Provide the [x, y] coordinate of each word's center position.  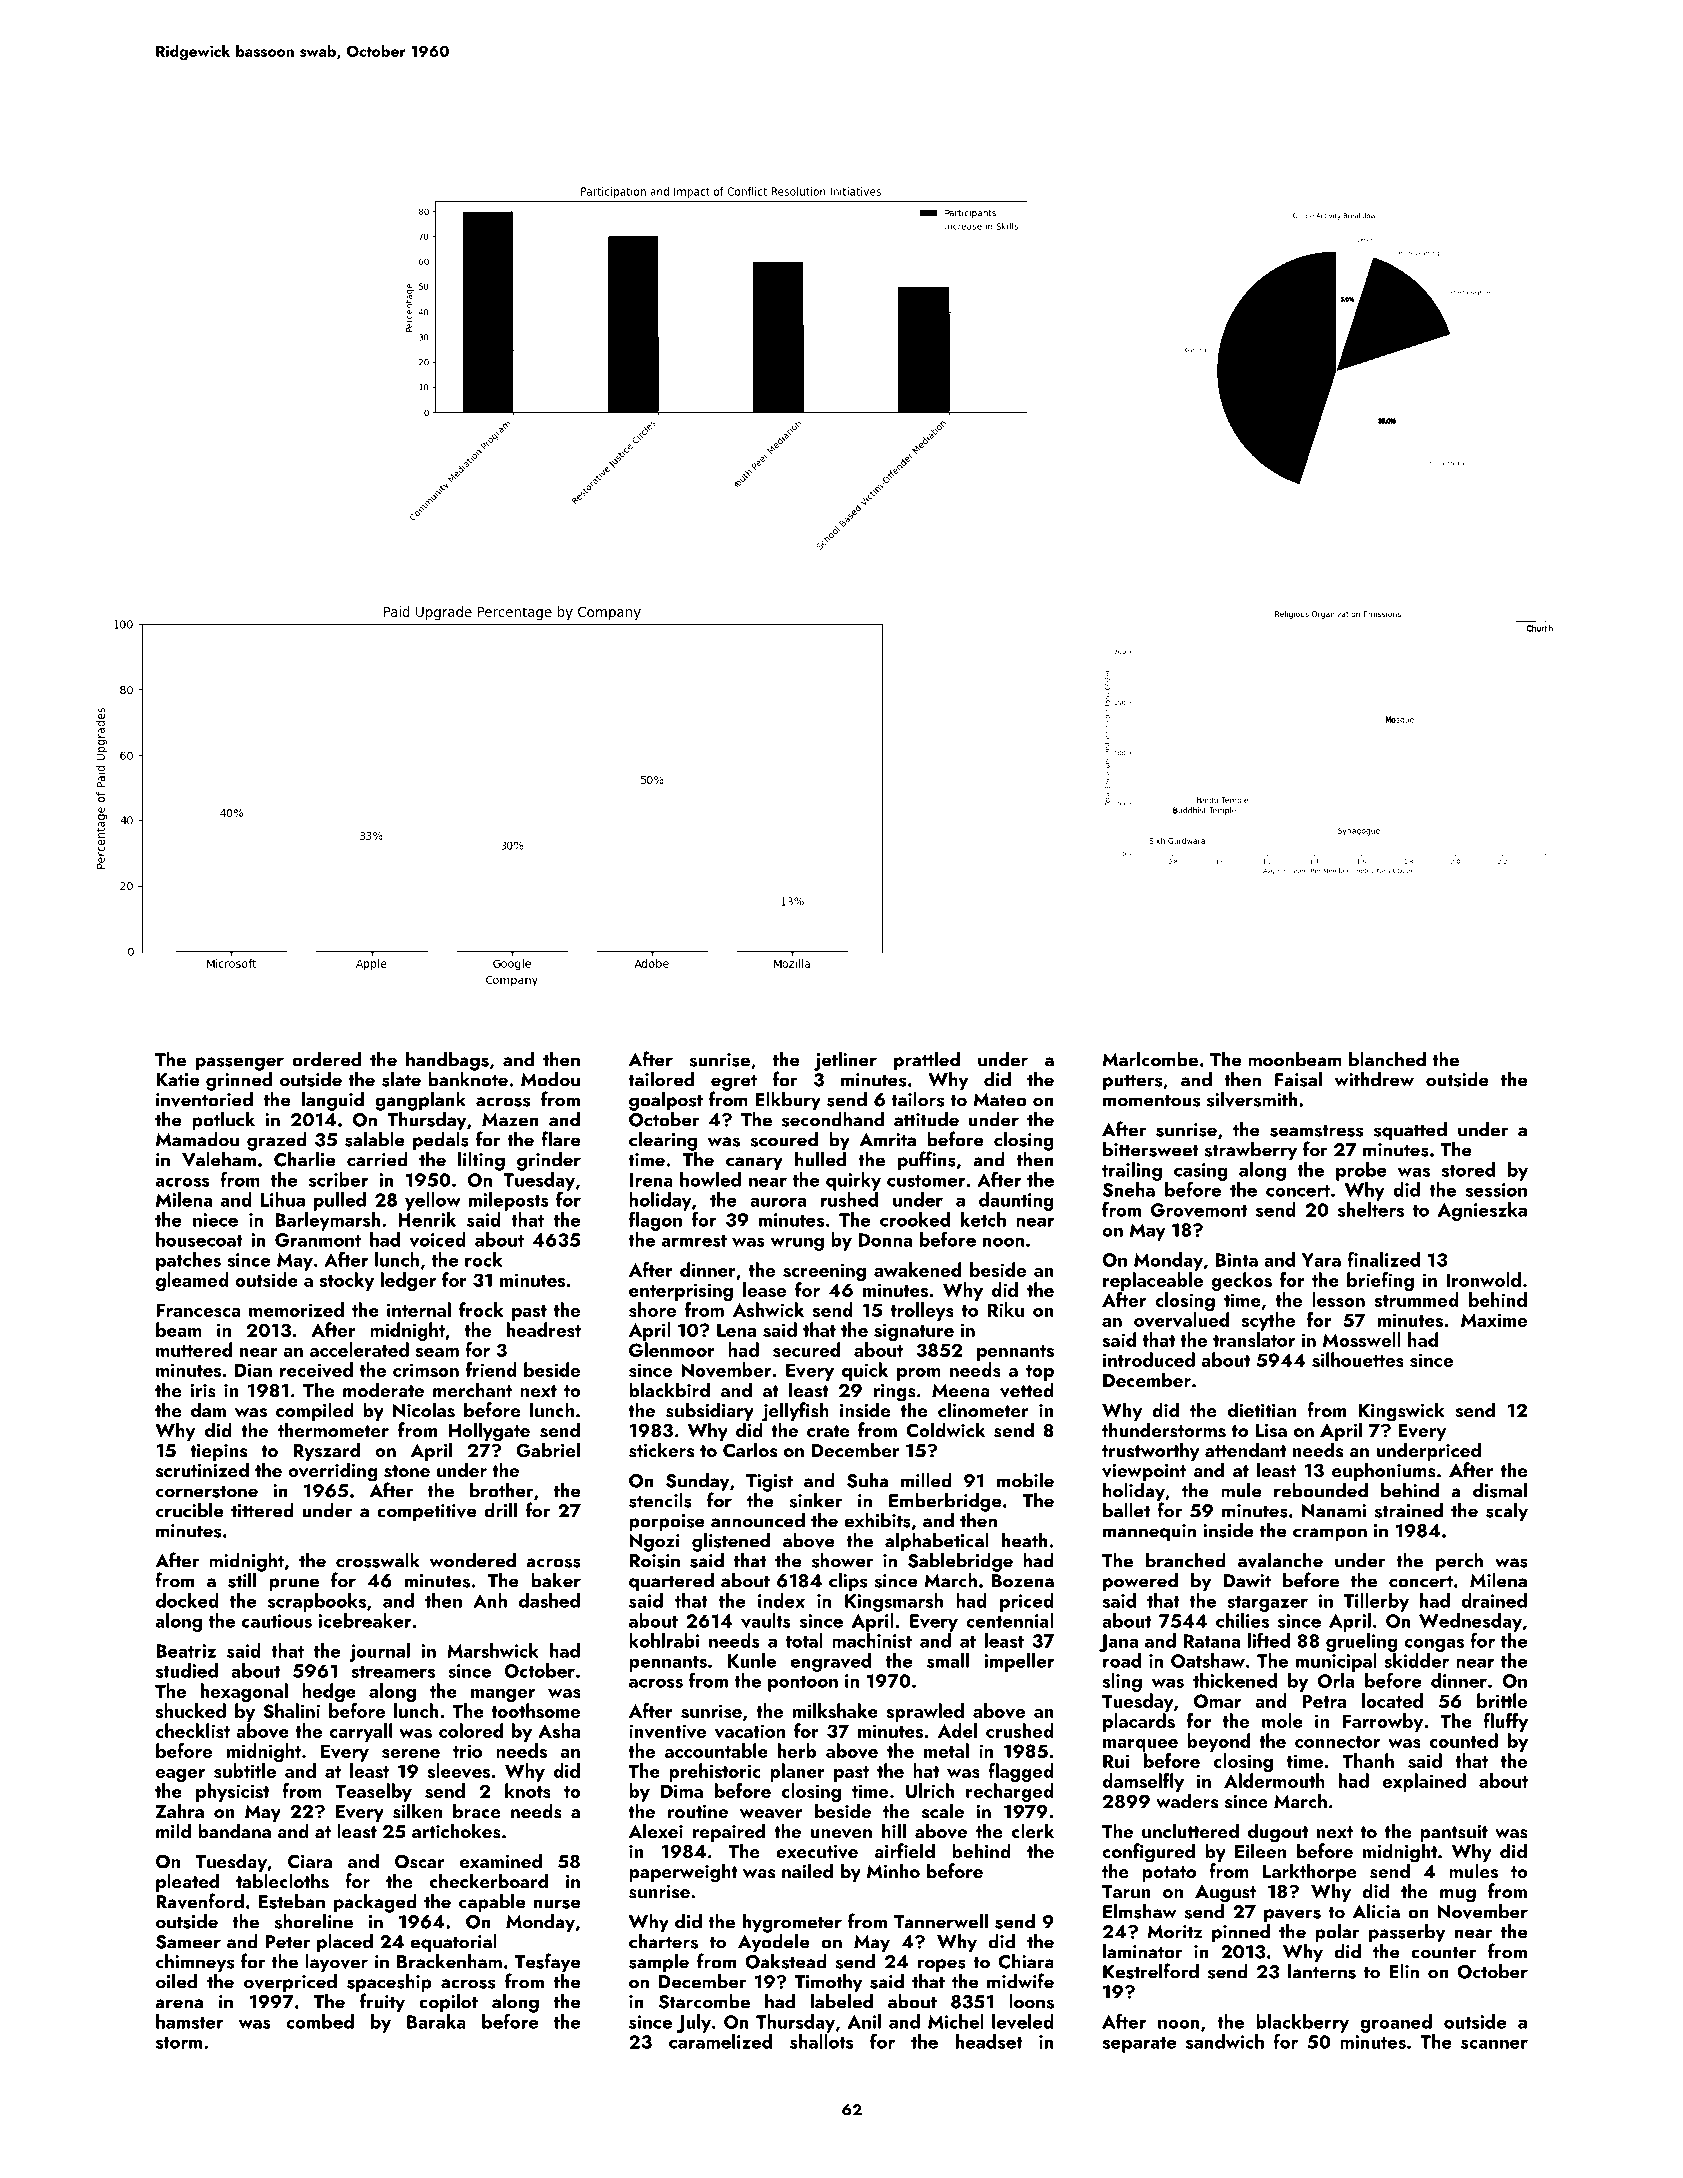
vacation [750, 1731]
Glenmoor [672, 1349]
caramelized [720, 2041]
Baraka [436, 2021]
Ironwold [1483, 1279]
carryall [360, 1732]
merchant [472, 1389]
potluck [223, 1121]
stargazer [1267, 1604]
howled [710, 1179]
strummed [1417, 1299]
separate [1139, 2045]
